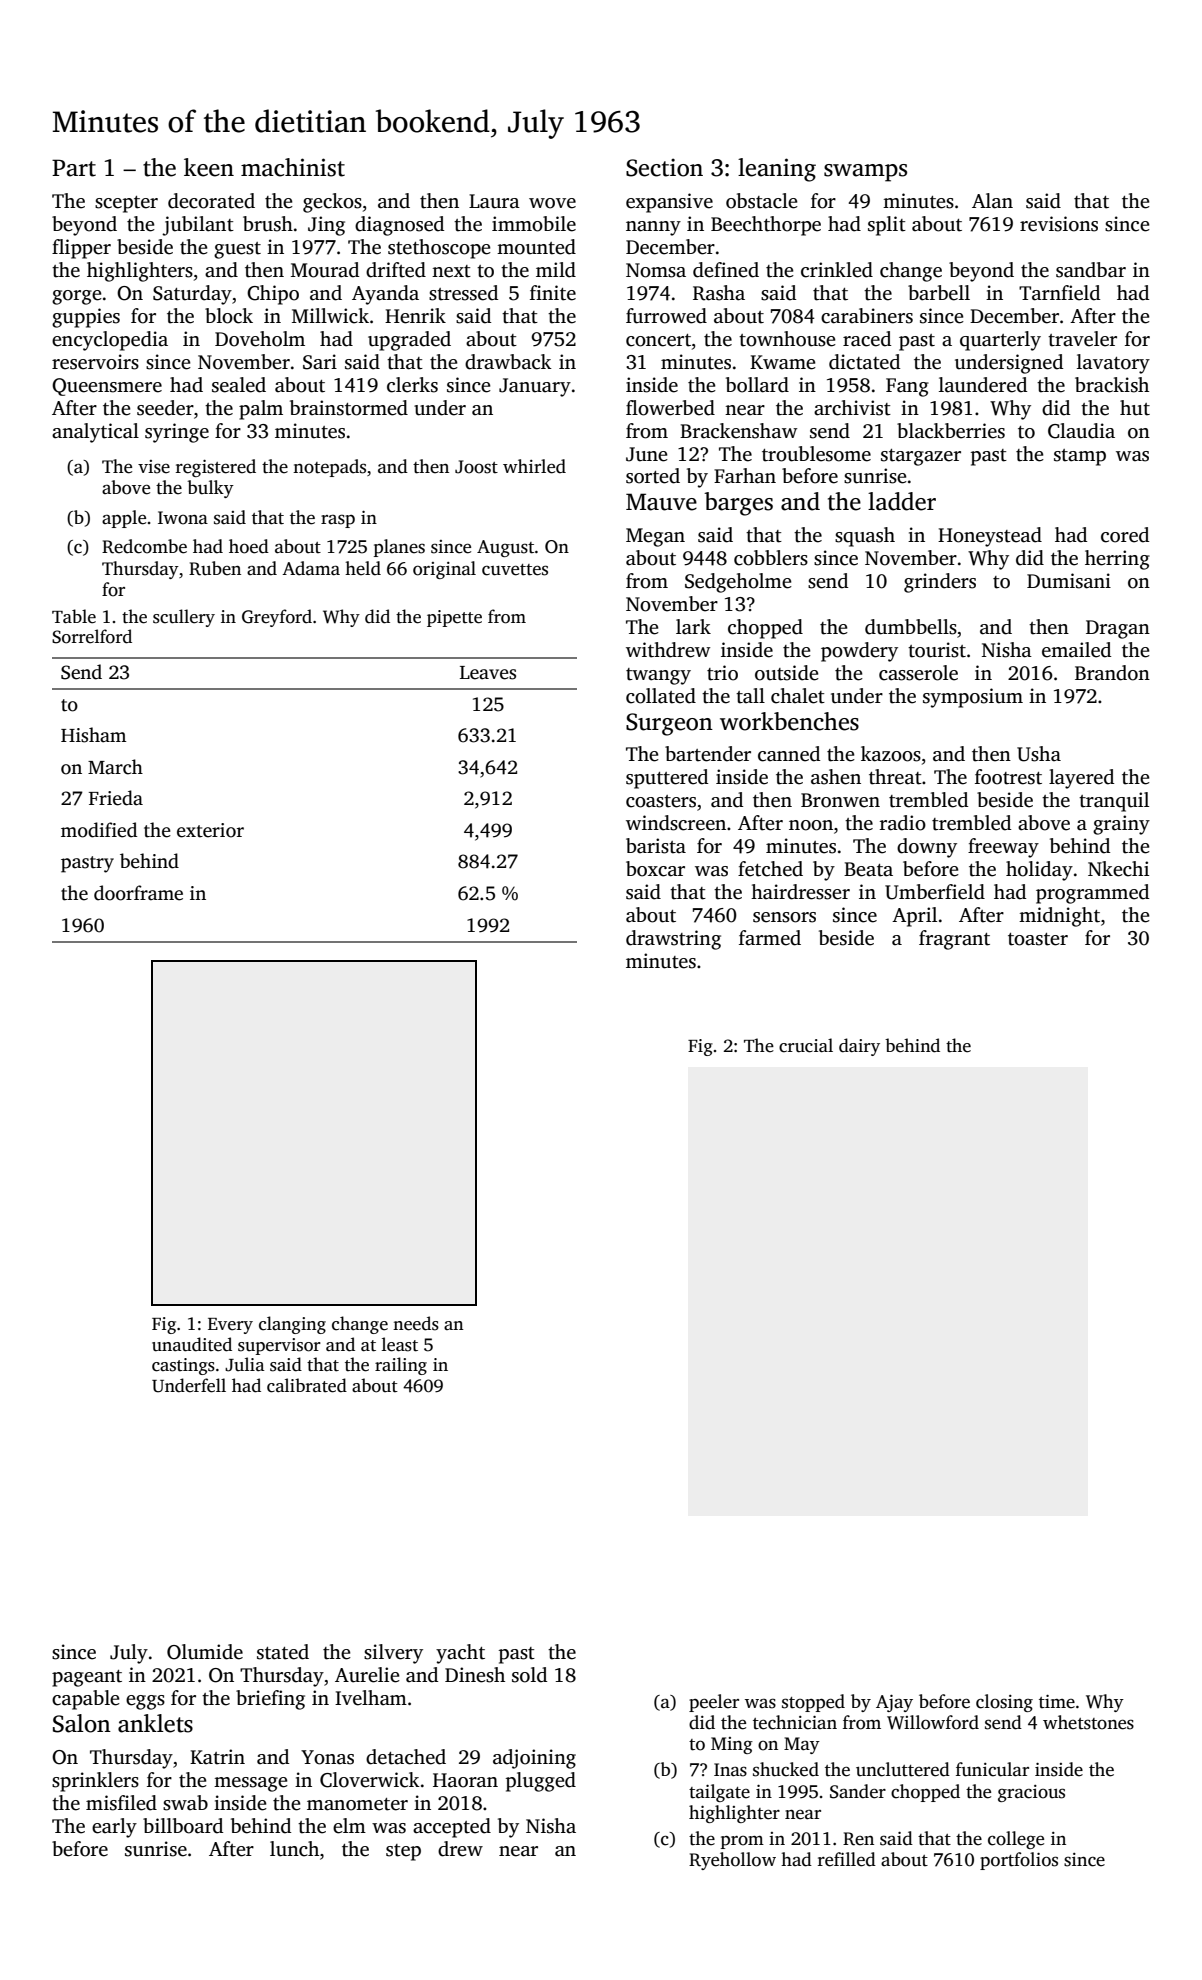 Image resolution: width=1202 pixels, height=1980 pixels. What do you see at coordinates (973, 698) in the screenshot?
I see `symposium` at bounding box center [973, 698].
